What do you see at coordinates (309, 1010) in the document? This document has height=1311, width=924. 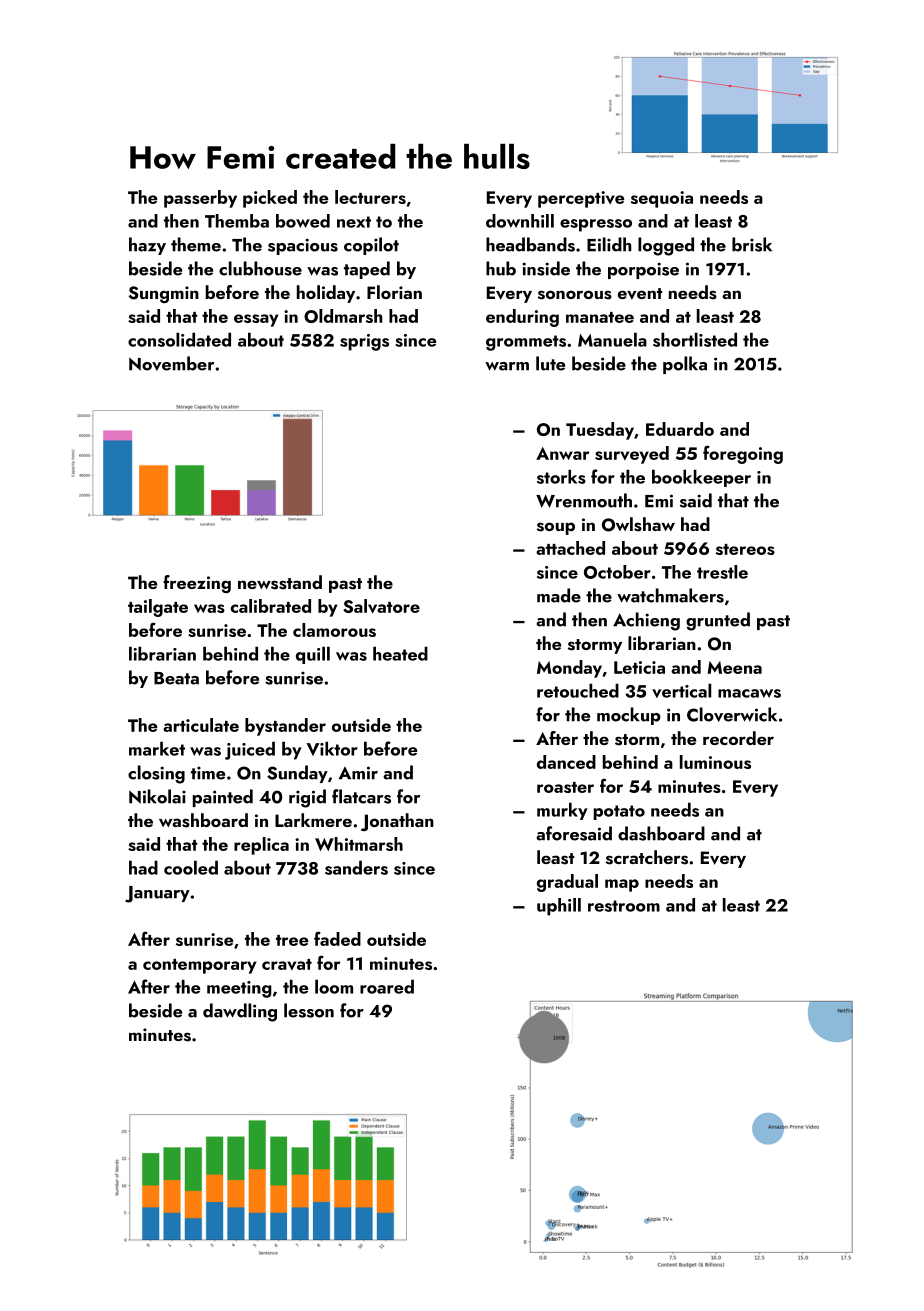 I see `lesson` at bounding box center [309, 1010].
